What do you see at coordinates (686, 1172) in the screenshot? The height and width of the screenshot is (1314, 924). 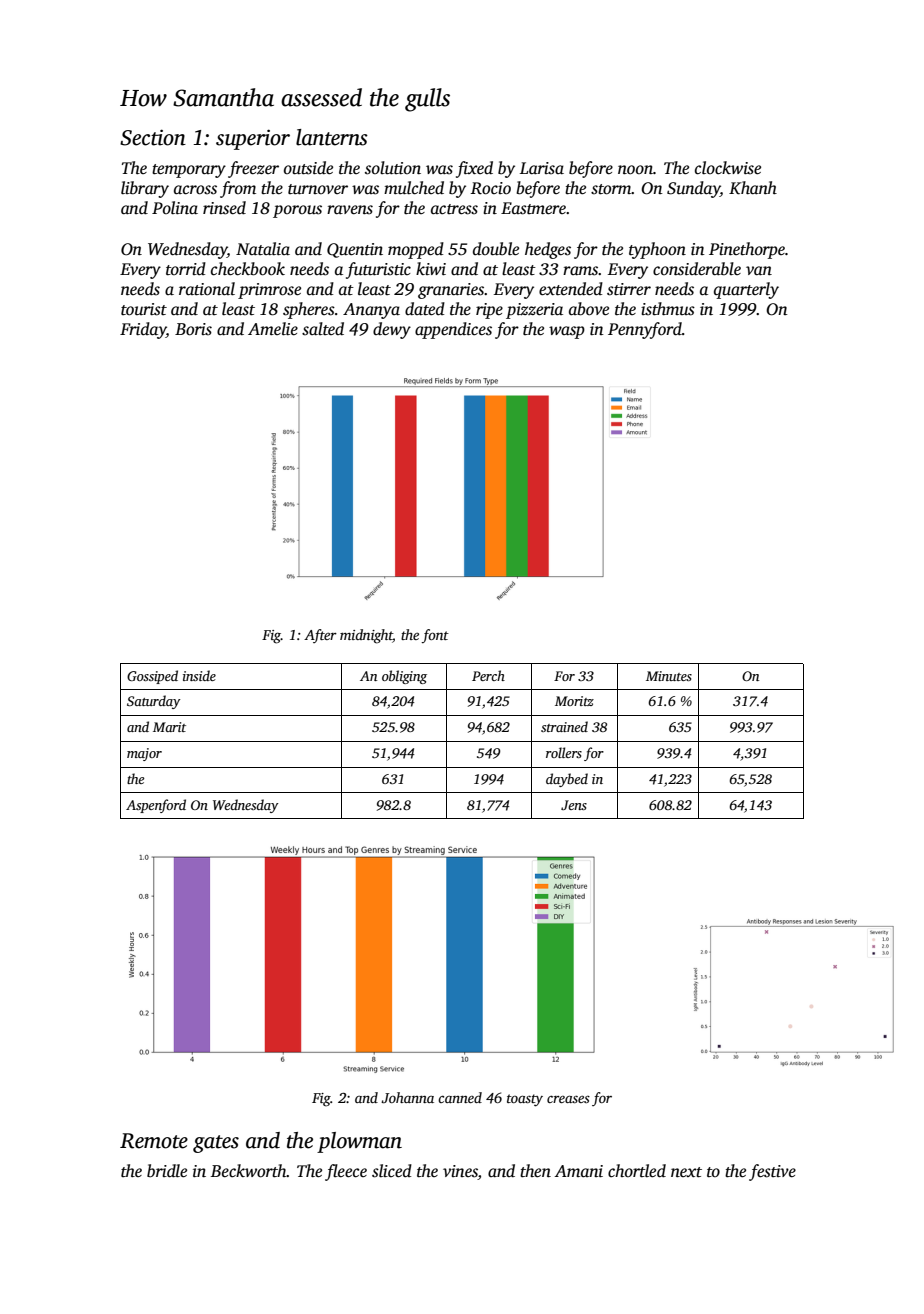 I see `next` at bounding box center [686, 1172].
